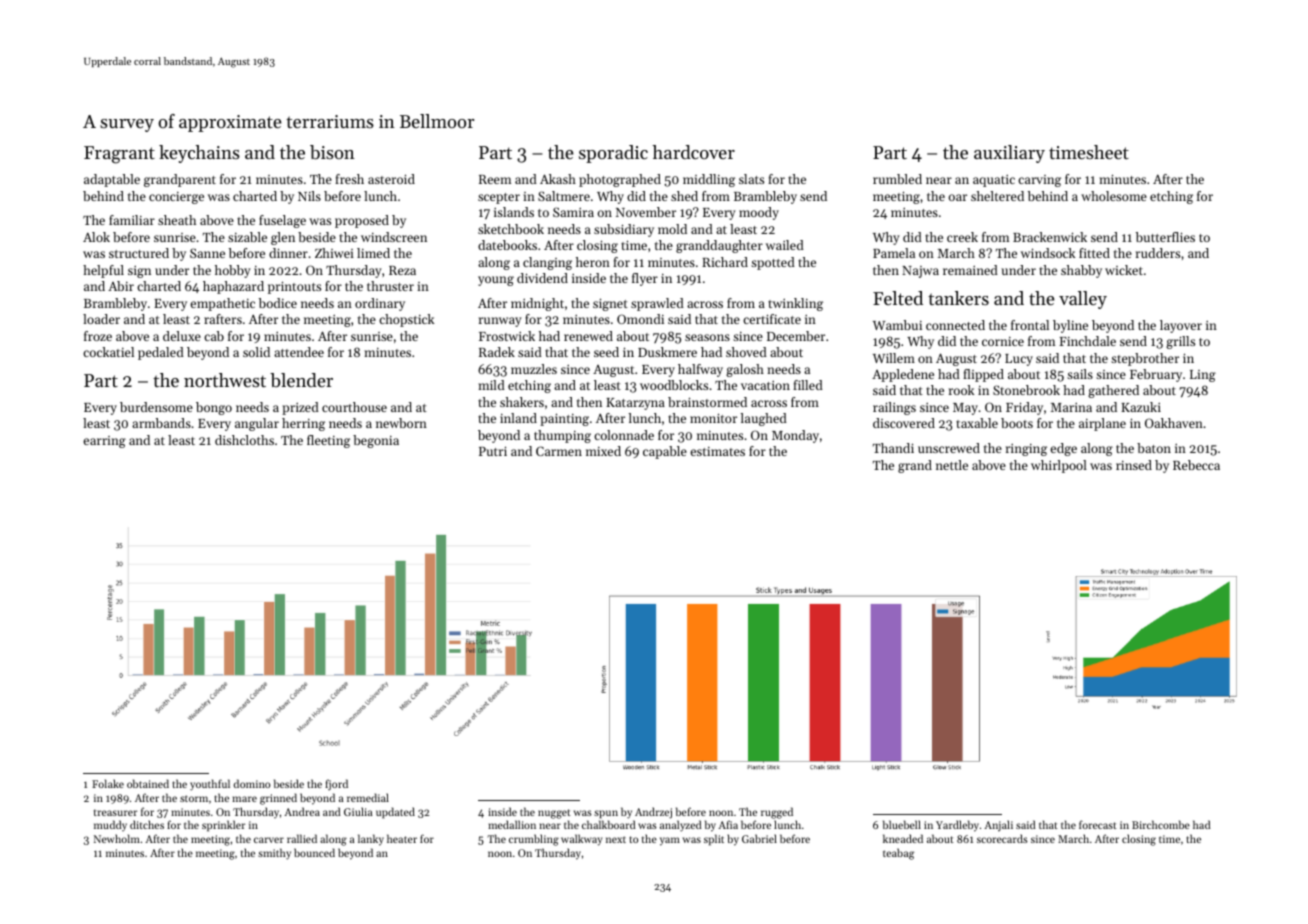  Describe the element at coordinates (1196, 465) in the page. I see `Rebecca` at that location.
